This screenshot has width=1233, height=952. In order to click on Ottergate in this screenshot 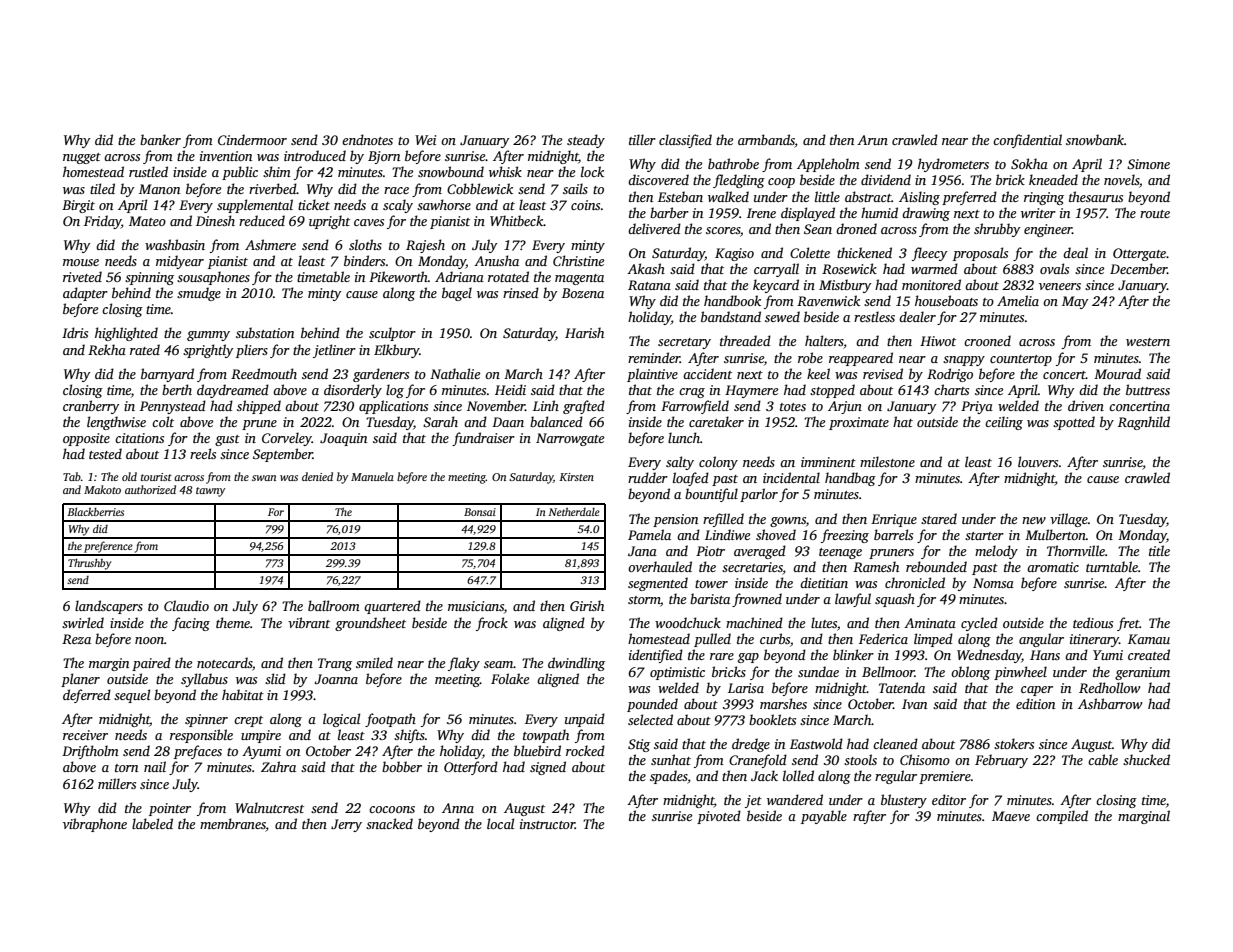, I will do `click(1139, 254)`.
